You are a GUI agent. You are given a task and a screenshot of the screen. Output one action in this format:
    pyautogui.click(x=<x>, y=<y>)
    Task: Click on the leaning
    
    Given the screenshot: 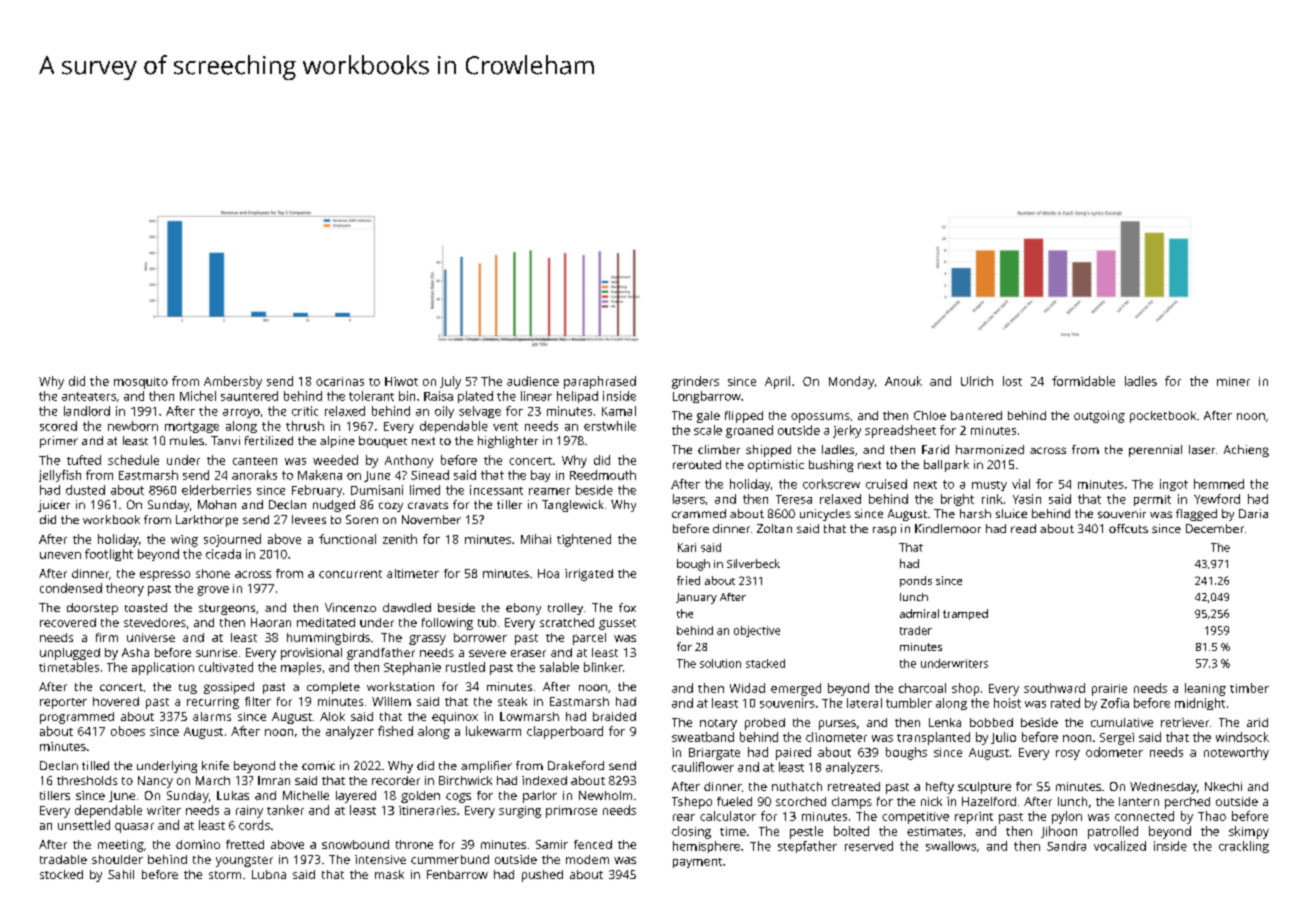 What is the action you would take?
    pyautogui.click(x=1205, y=689)
